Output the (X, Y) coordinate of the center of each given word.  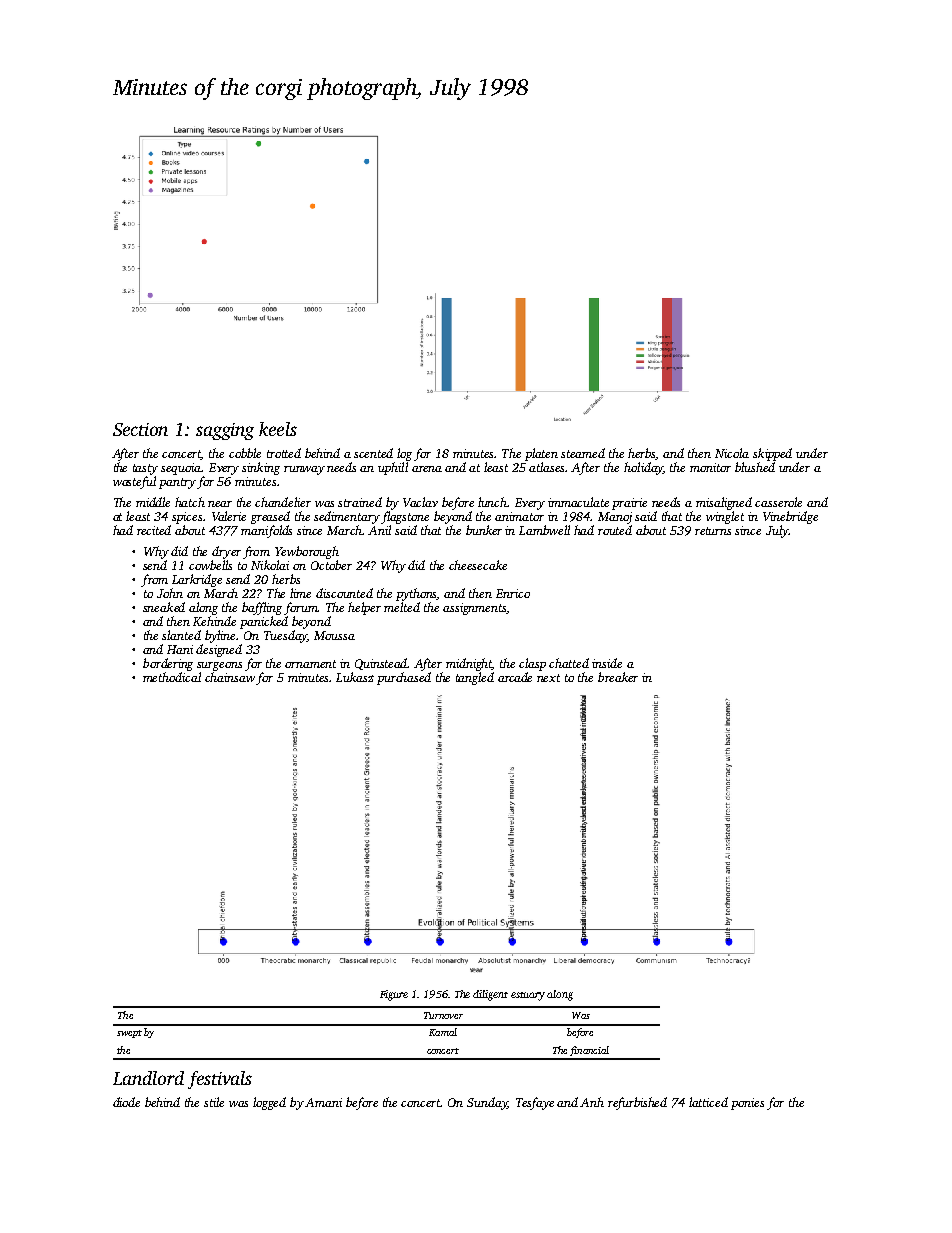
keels (278, 429)
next (548, 678)
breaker (618, 677)
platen (541, 454)
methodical (172, 677)
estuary (528, 996)
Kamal (443, 1032)
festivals (220, 1080)
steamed (583, 453)
